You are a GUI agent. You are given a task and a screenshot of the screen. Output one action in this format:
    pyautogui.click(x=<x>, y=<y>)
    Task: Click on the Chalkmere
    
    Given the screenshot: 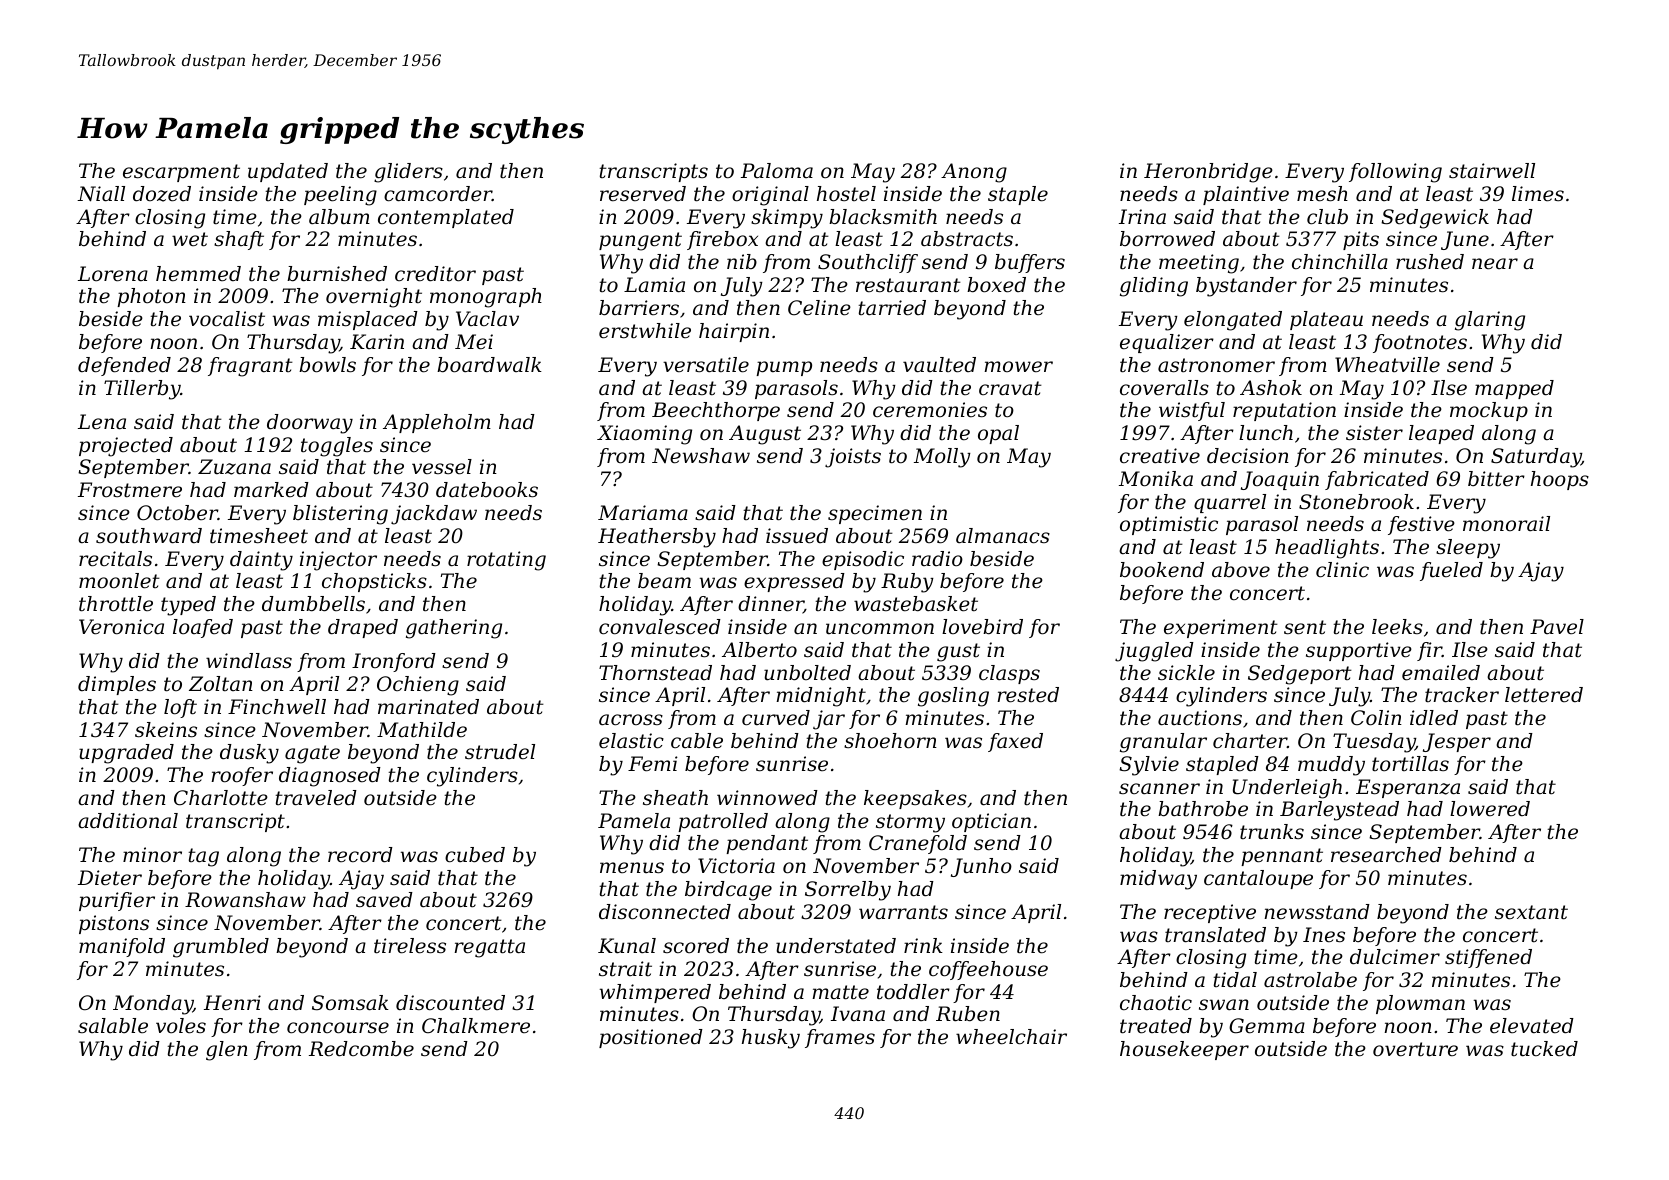 What is the action you would take?
    pyautogui.click(x=476, y=1026)
